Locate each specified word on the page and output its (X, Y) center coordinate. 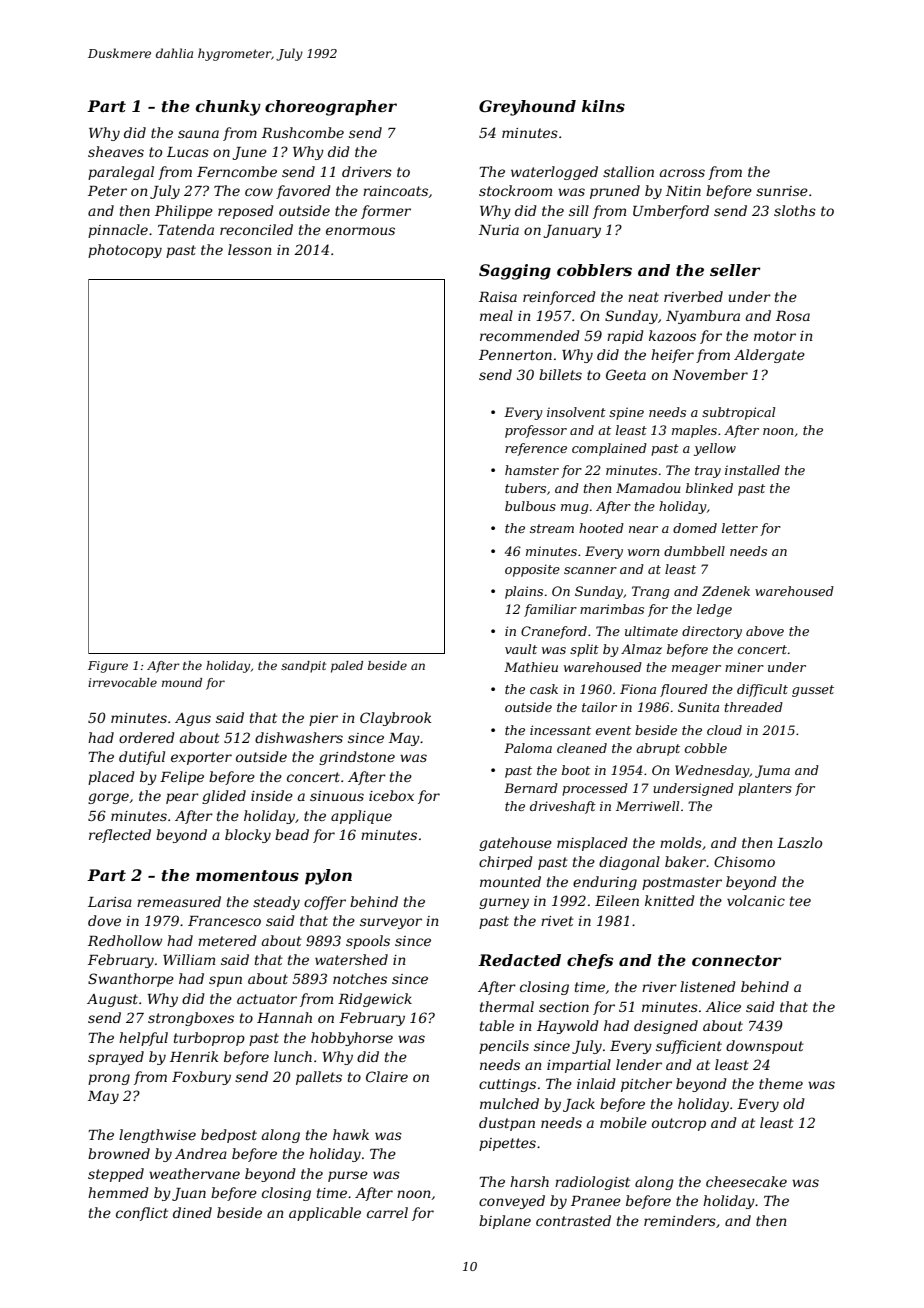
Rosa (793, 316)
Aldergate (769, 356)
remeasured (179, 901)
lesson (250, 249)
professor (536, 431)
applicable (325, 1214)
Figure (108, 667)
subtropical (738, 413)
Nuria (499, 230)
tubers (525, 488)
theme (781, 1083)
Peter (107, 191)
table (497, 1025)
